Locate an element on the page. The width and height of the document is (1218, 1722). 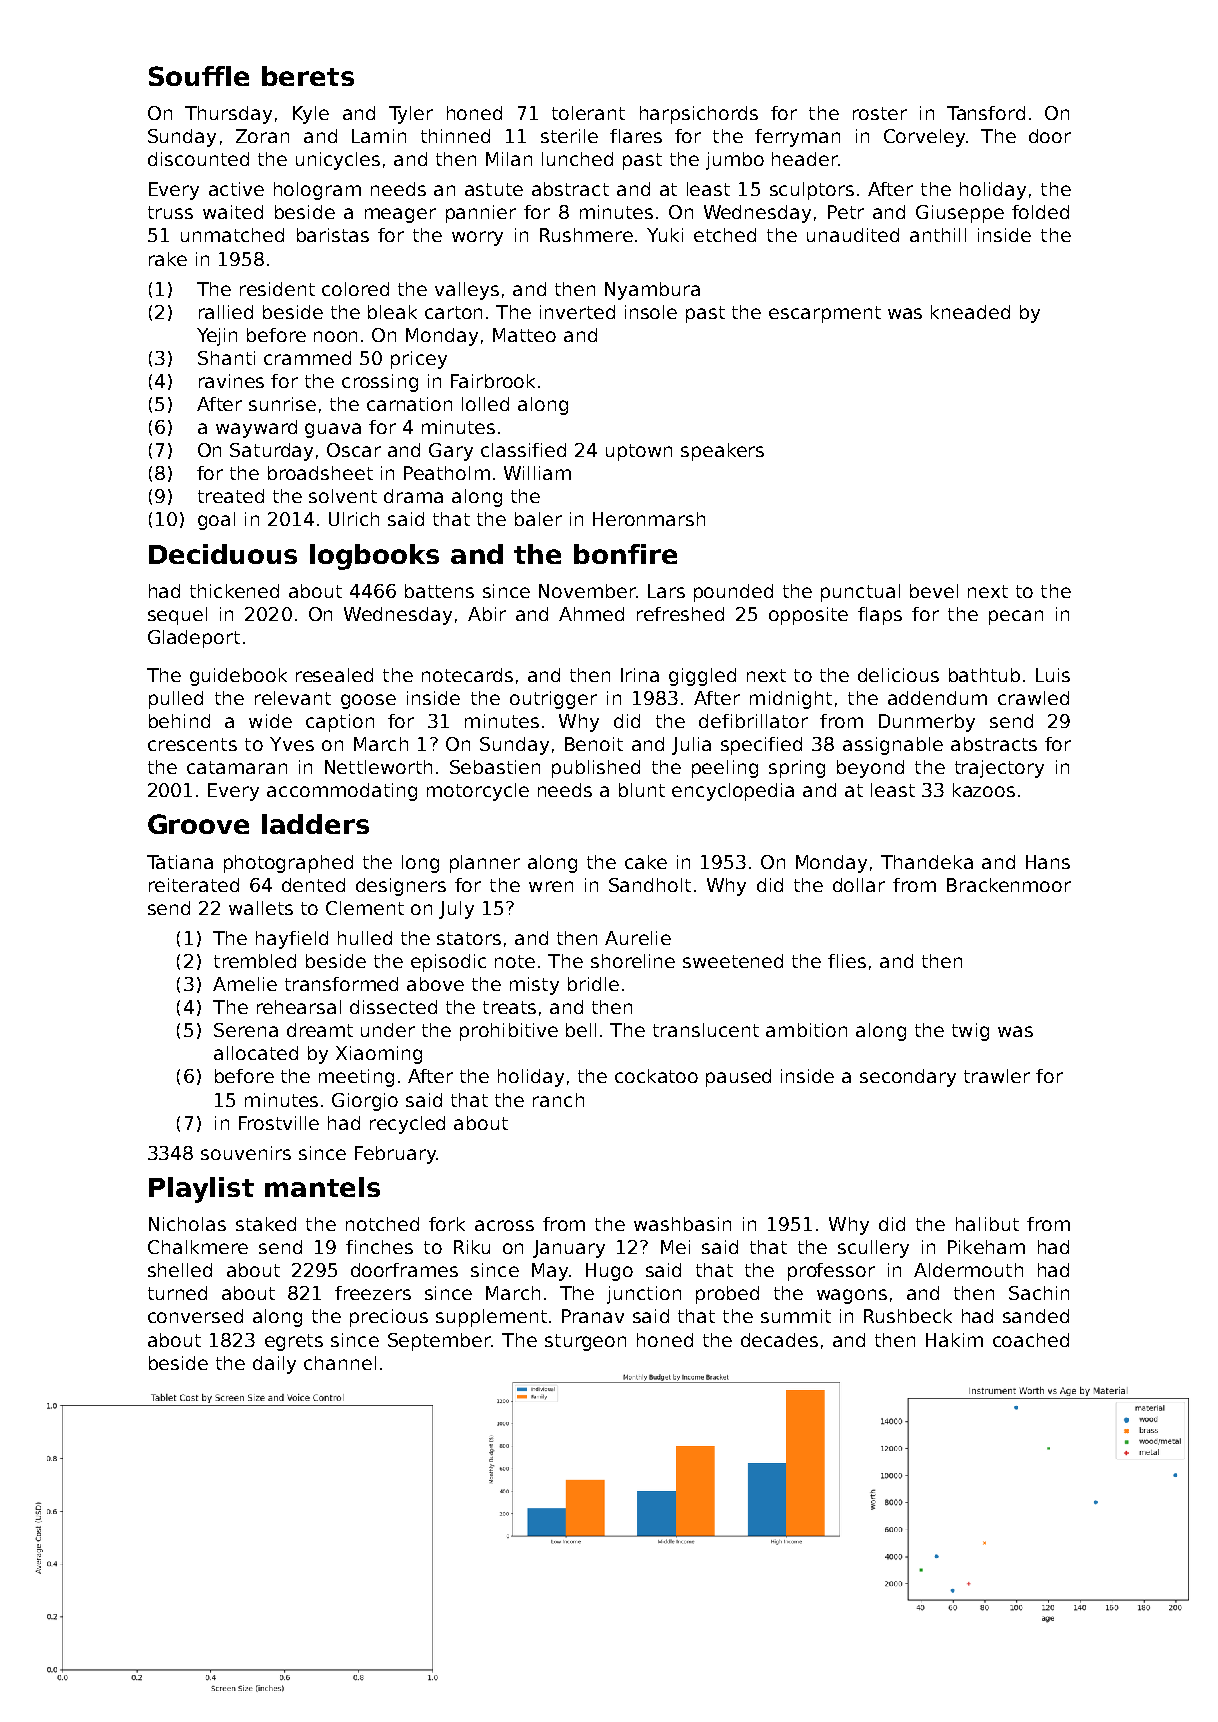
Lamin is located at coordinates (379, 136).
